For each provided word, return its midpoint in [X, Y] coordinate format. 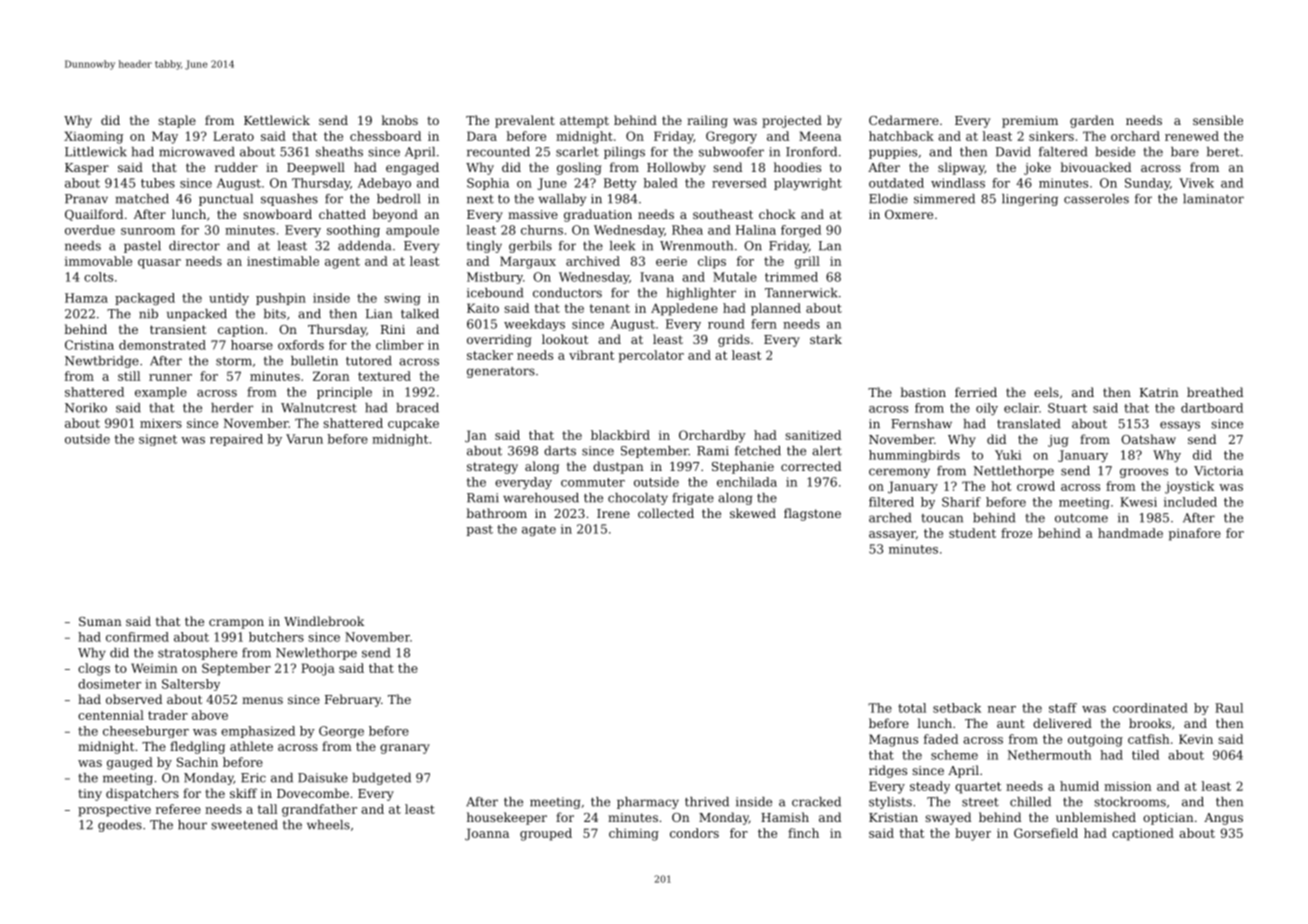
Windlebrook [324, 621]
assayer [892, 536]
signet [158, 440]
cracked [816, 802]
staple [177, 121]
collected [666, 513]
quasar [159, 264]
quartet [978, 788]
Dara [482, 136]
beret [1223, 152]
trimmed [791, 277]
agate [539, 530]
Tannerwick [801, 293]
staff [1063, 708]
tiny [90, 795]
